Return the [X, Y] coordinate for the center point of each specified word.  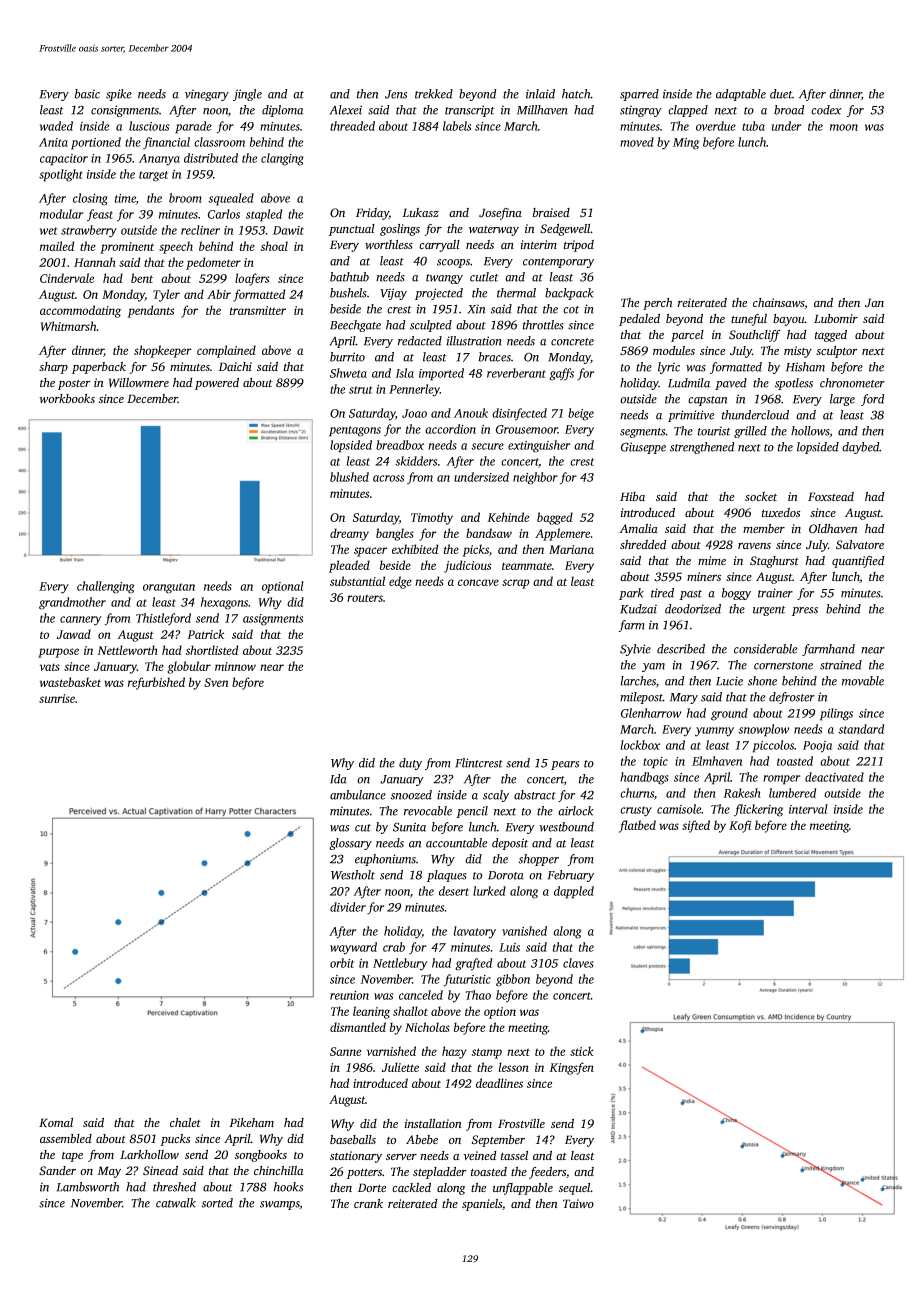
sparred [639, 95]
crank [368, 1203]
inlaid [540, 94]
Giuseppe [643, 448]
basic [87, 94]
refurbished [156, 683]
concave [478, 582]
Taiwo [578, 1203]
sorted [217, 1203]
